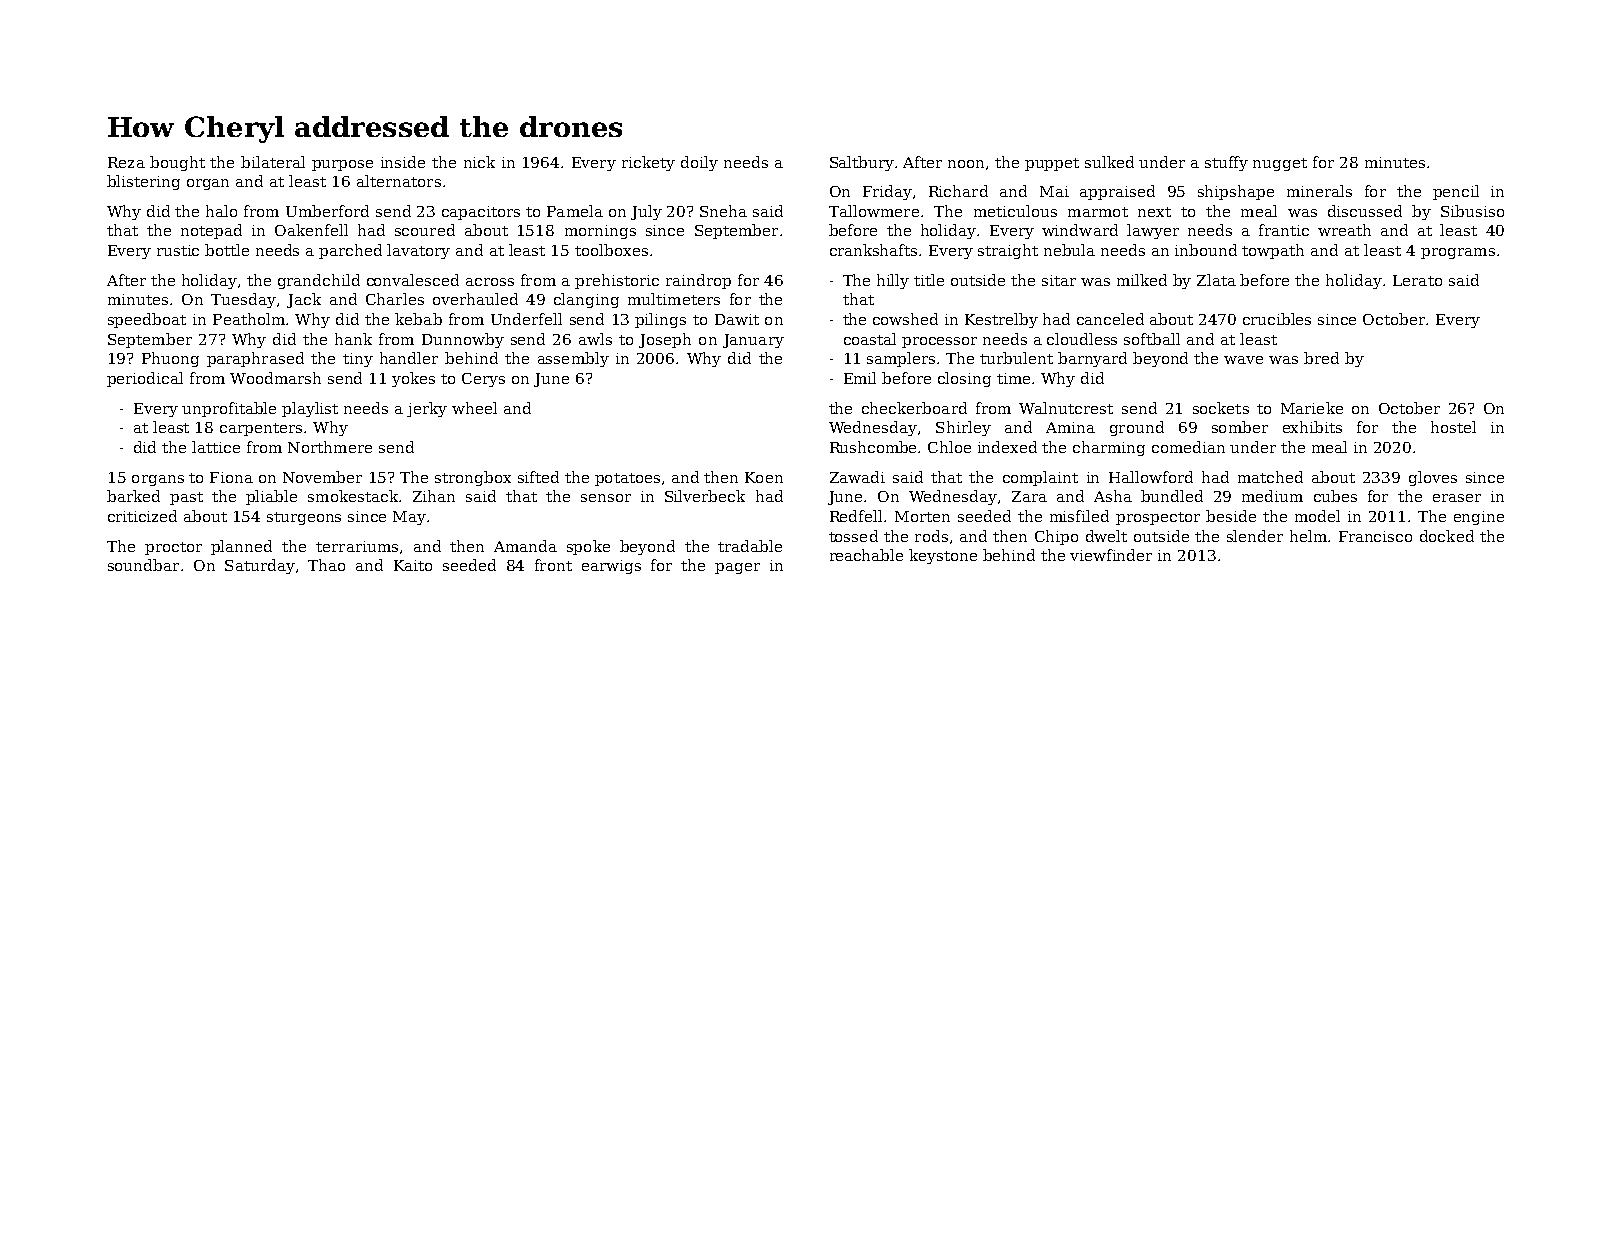 The image size is (1612, 1246). Describe the element at coordinates (147, 320) in the screenshot. I see `speedboat` at that location.
